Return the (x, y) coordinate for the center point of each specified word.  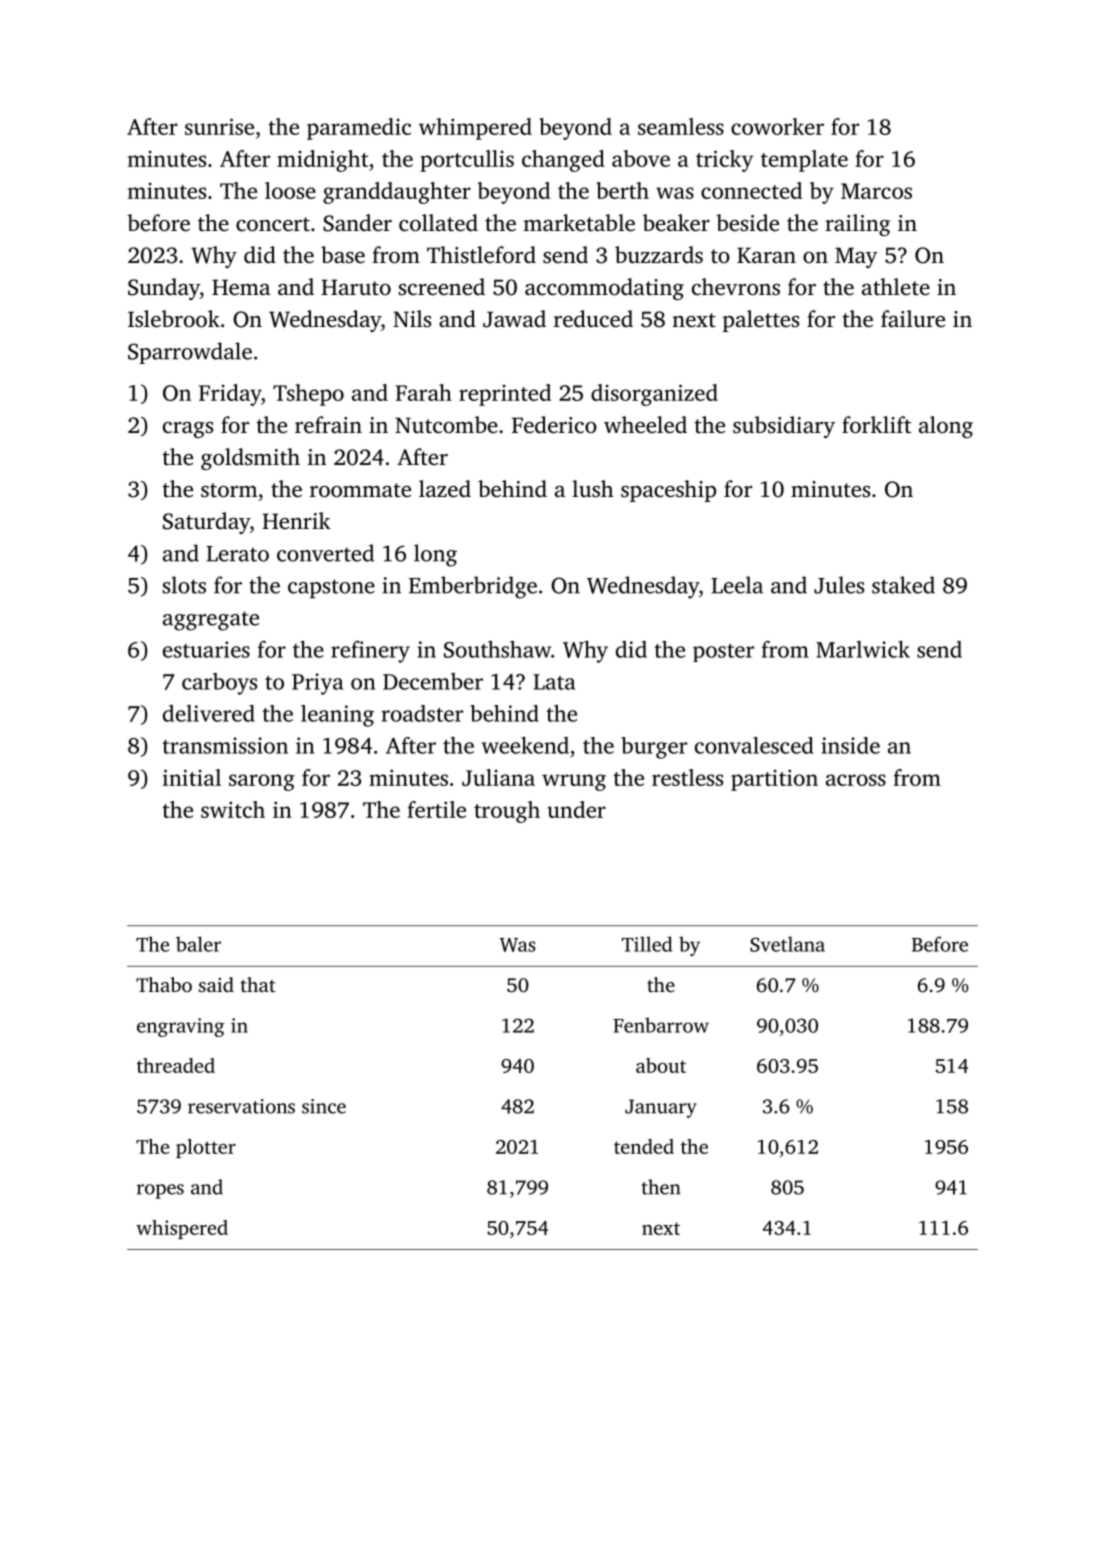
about (661, 1065)
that (258, 984)
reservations (241, 1106)
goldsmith (250, 459)
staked (903, 585)
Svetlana (787, 944)
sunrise (219, 126)
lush (592, 488)
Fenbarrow (661, 1025)
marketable (579, 223)
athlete (896, 286)
